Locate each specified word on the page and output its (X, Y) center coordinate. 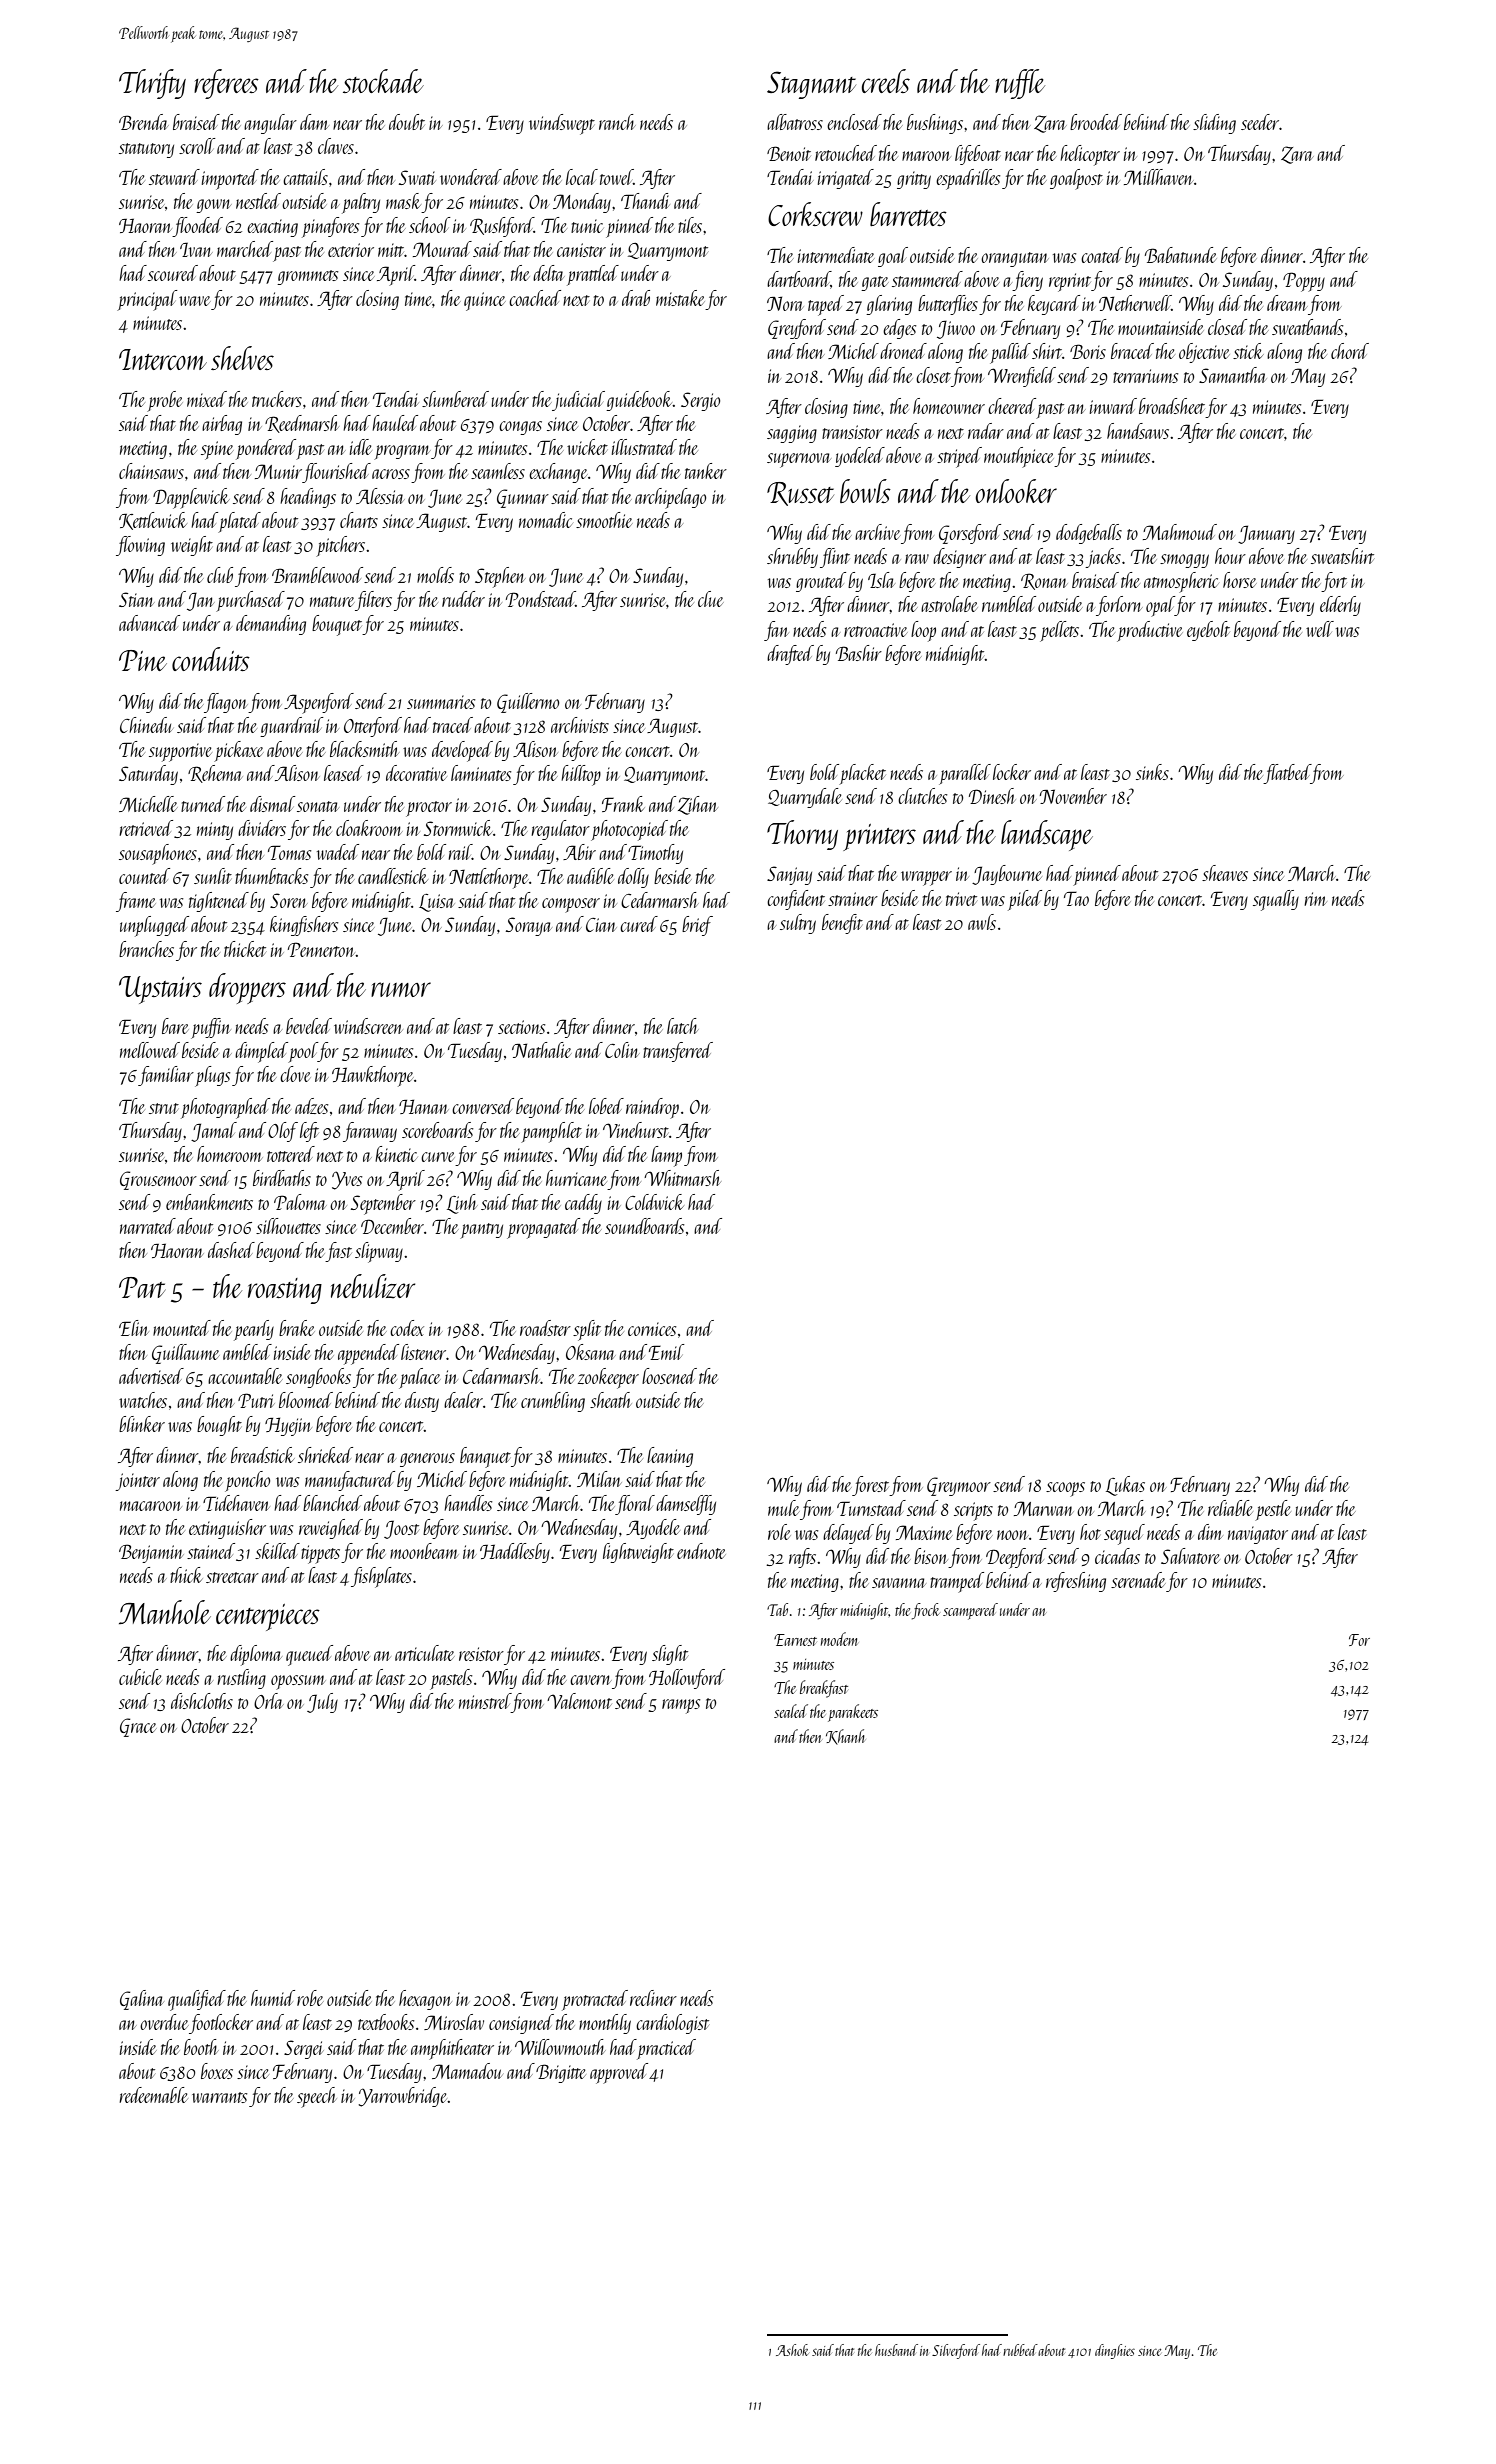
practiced (666, 2049)
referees (226, 84)
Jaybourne (1007, 875)
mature (332, 601)
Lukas (1125, 1486)
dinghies (1115, 2351)
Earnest (795, 1640)
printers (879, 837)
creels (886, 81)
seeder (1260, 122)
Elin (134, 1328)
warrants (219, 2097)
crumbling (553, 1402)
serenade (1138, 1580)
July (322, 1703)
